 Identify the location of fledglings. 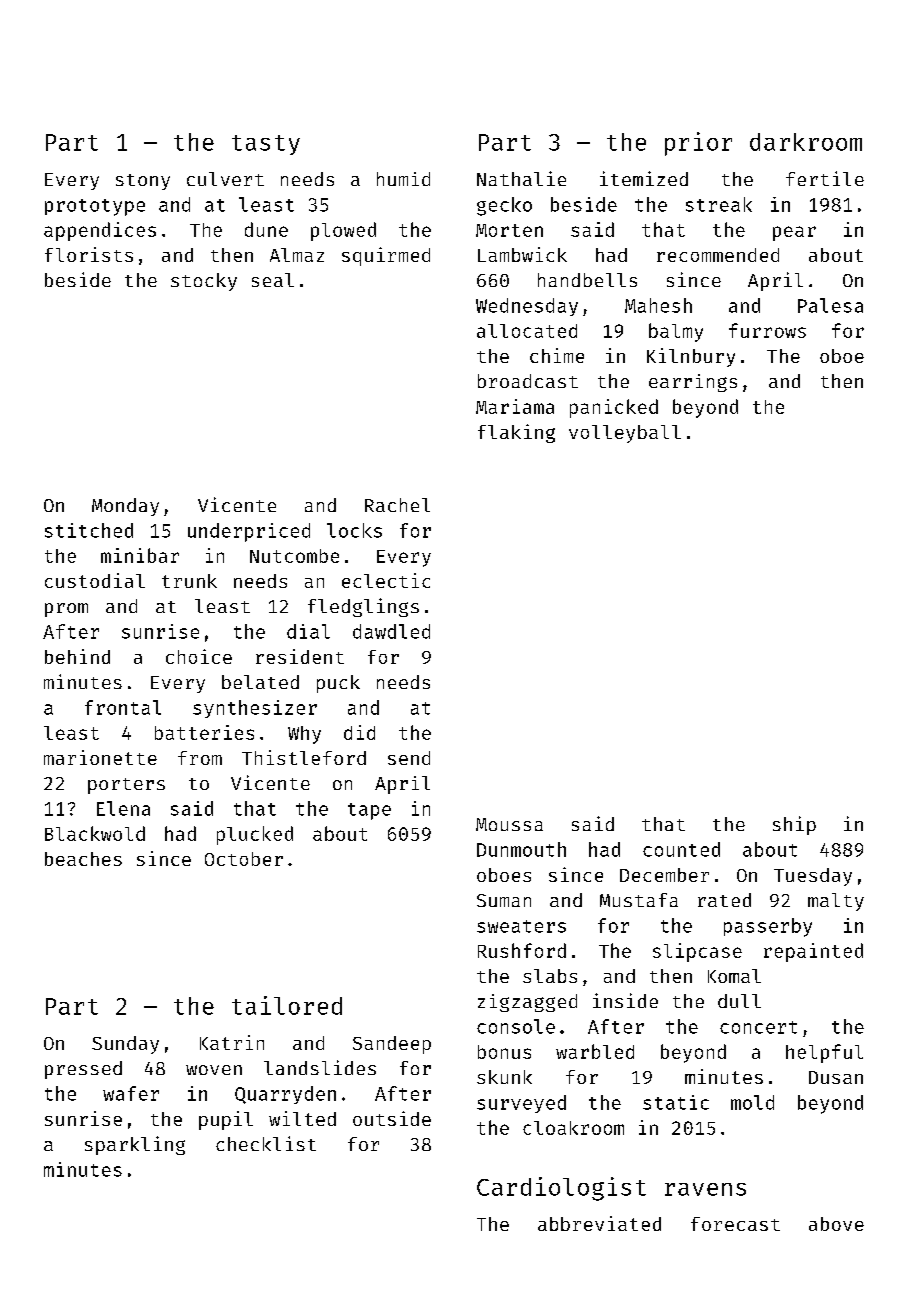
(363, 607).
